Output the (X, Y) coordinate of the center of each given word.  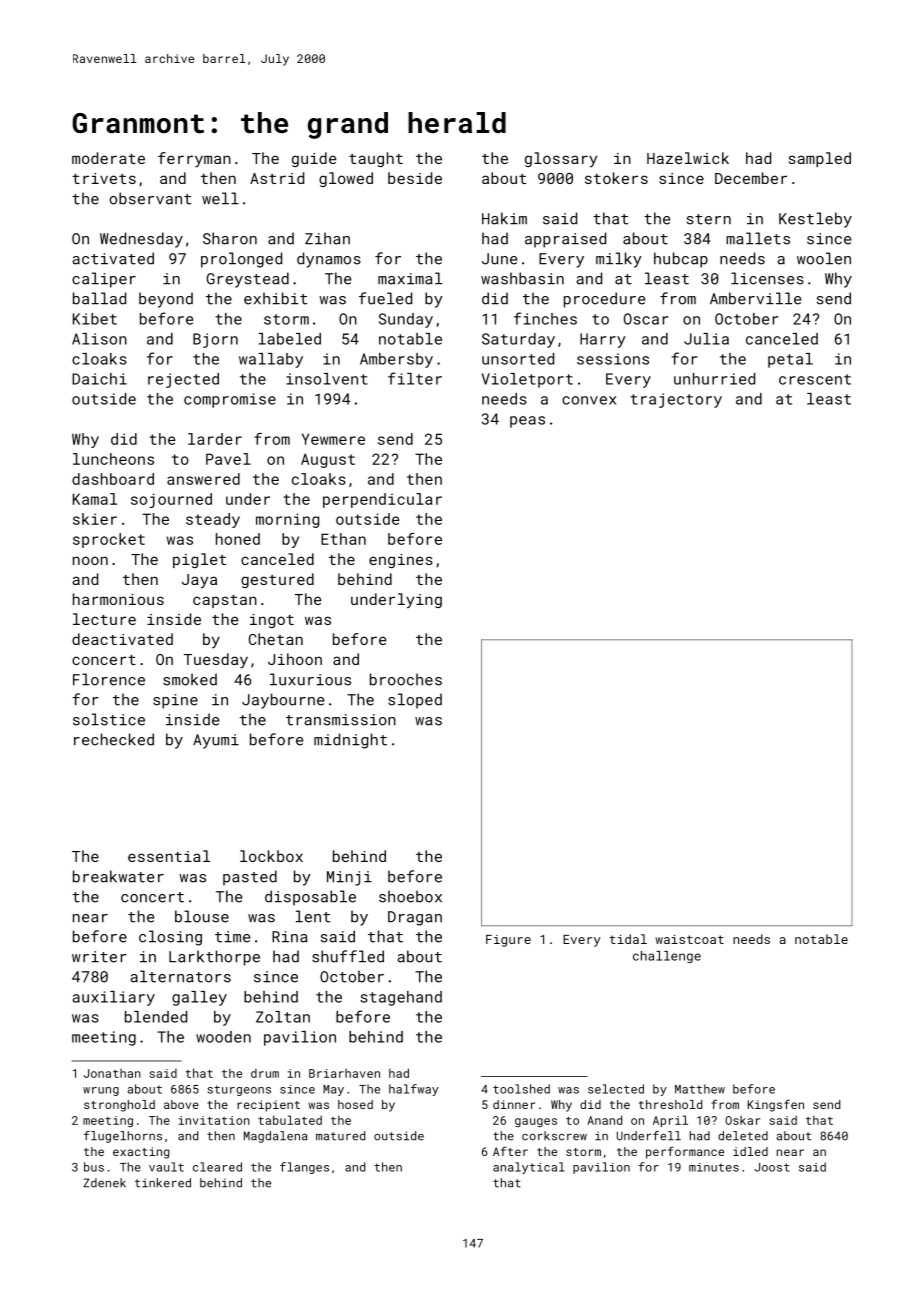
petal (790, 360)
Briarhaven (344, 1073)
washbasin (522, 278)
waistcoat (689, 939)
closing (170, 938)
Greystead (248, 280)
